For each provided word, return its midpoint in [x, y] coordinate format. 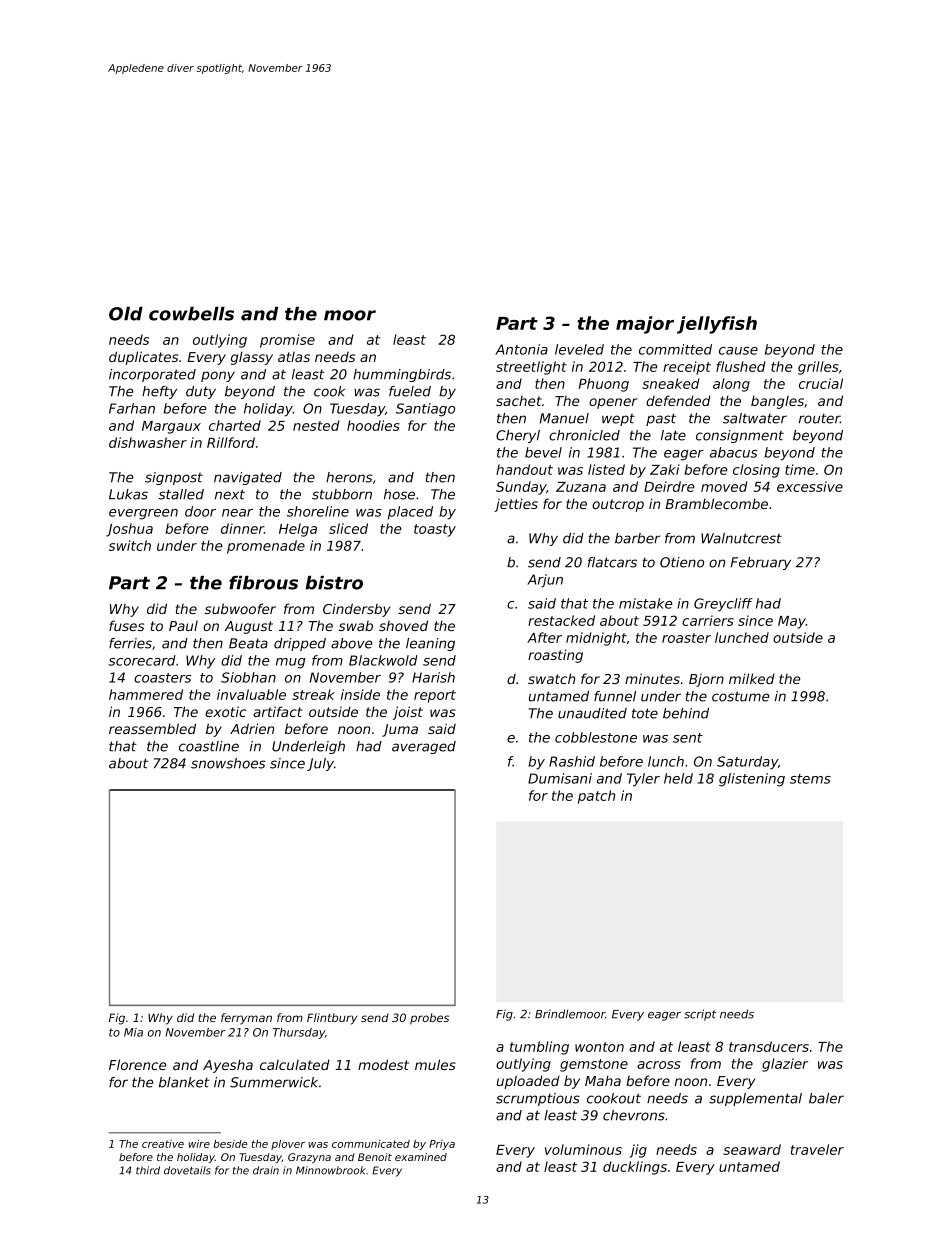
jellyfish [717, 325]
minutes [652, 678]
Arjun [545, 581]
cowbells [191, 314]
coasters [162, 678]
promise [287, 341]
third [148, 1170]
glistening [752, 780]
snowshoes [228, 763]
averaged [424, 747]
